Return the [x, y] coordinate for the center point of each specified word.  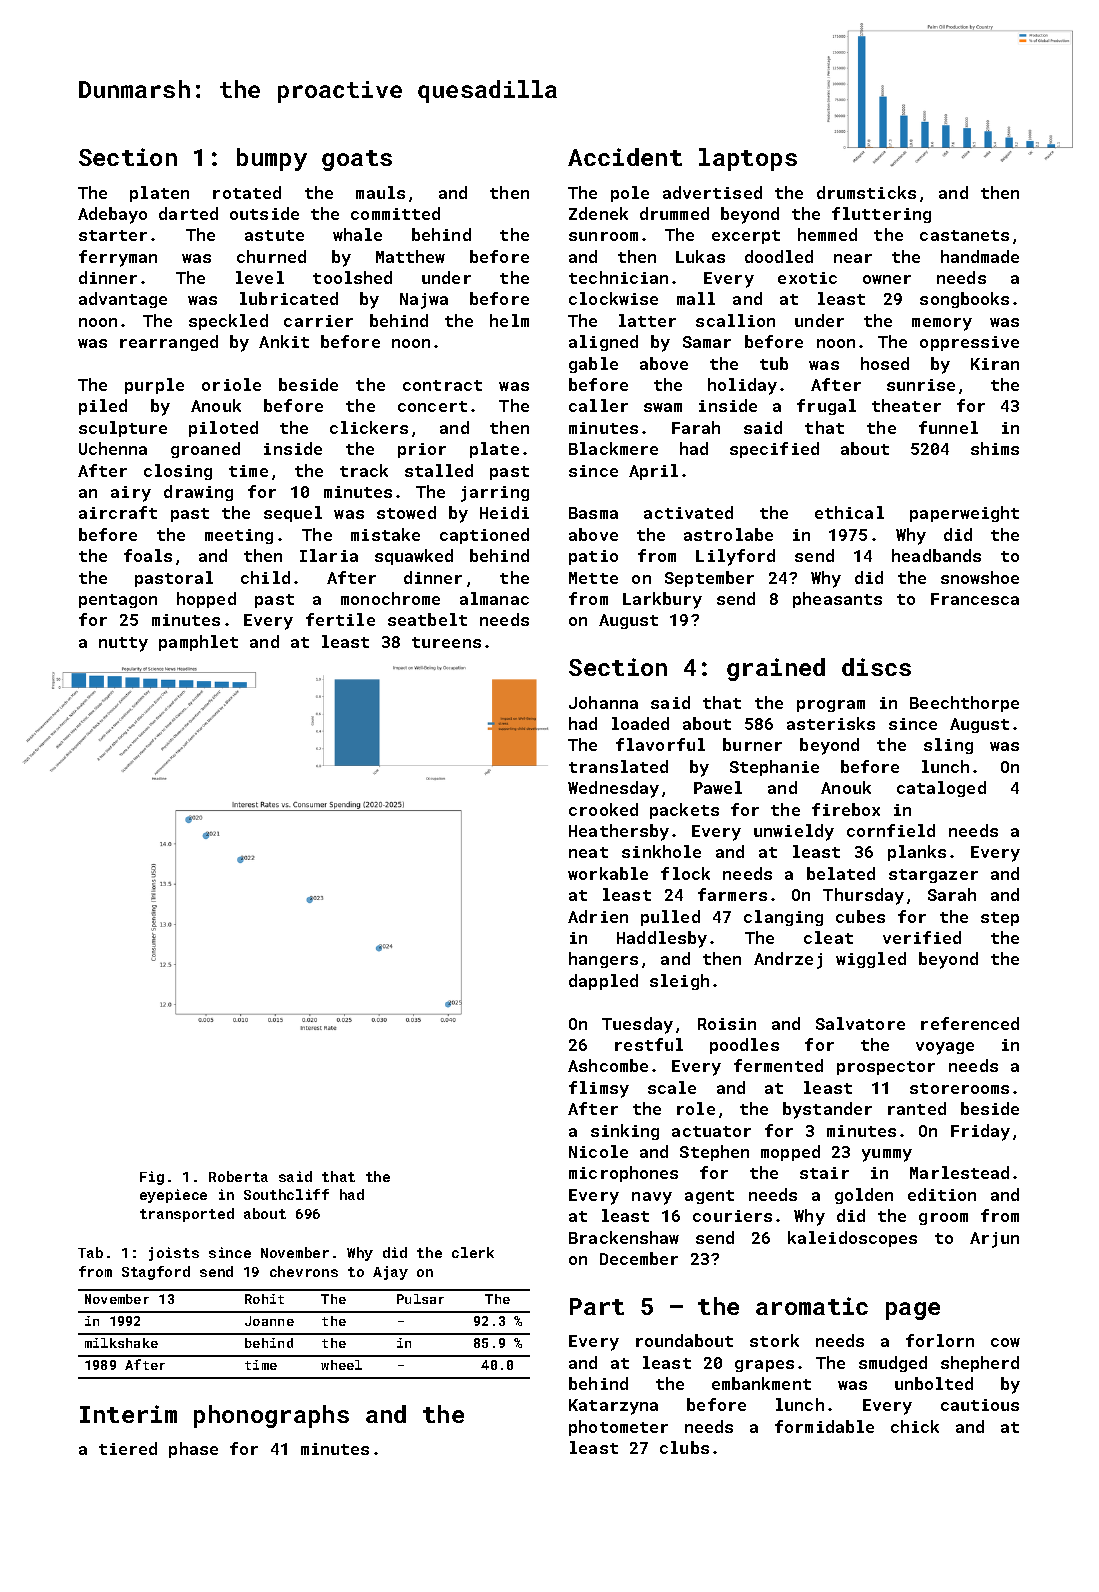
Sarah [952, 894]
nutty [123, 644]
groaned [205, 450]
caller [598, 405]
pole [630, 194]
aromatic [812, 1306]
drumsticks [866, 192]
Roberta [238, 1176]
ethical [849, 512]
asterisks [831, 723]
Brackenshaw [624, 1237]
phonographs [271, 1416]
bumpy [272, 159]
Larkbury [662, 600]
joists [174, 1254]
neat [588, 852]
